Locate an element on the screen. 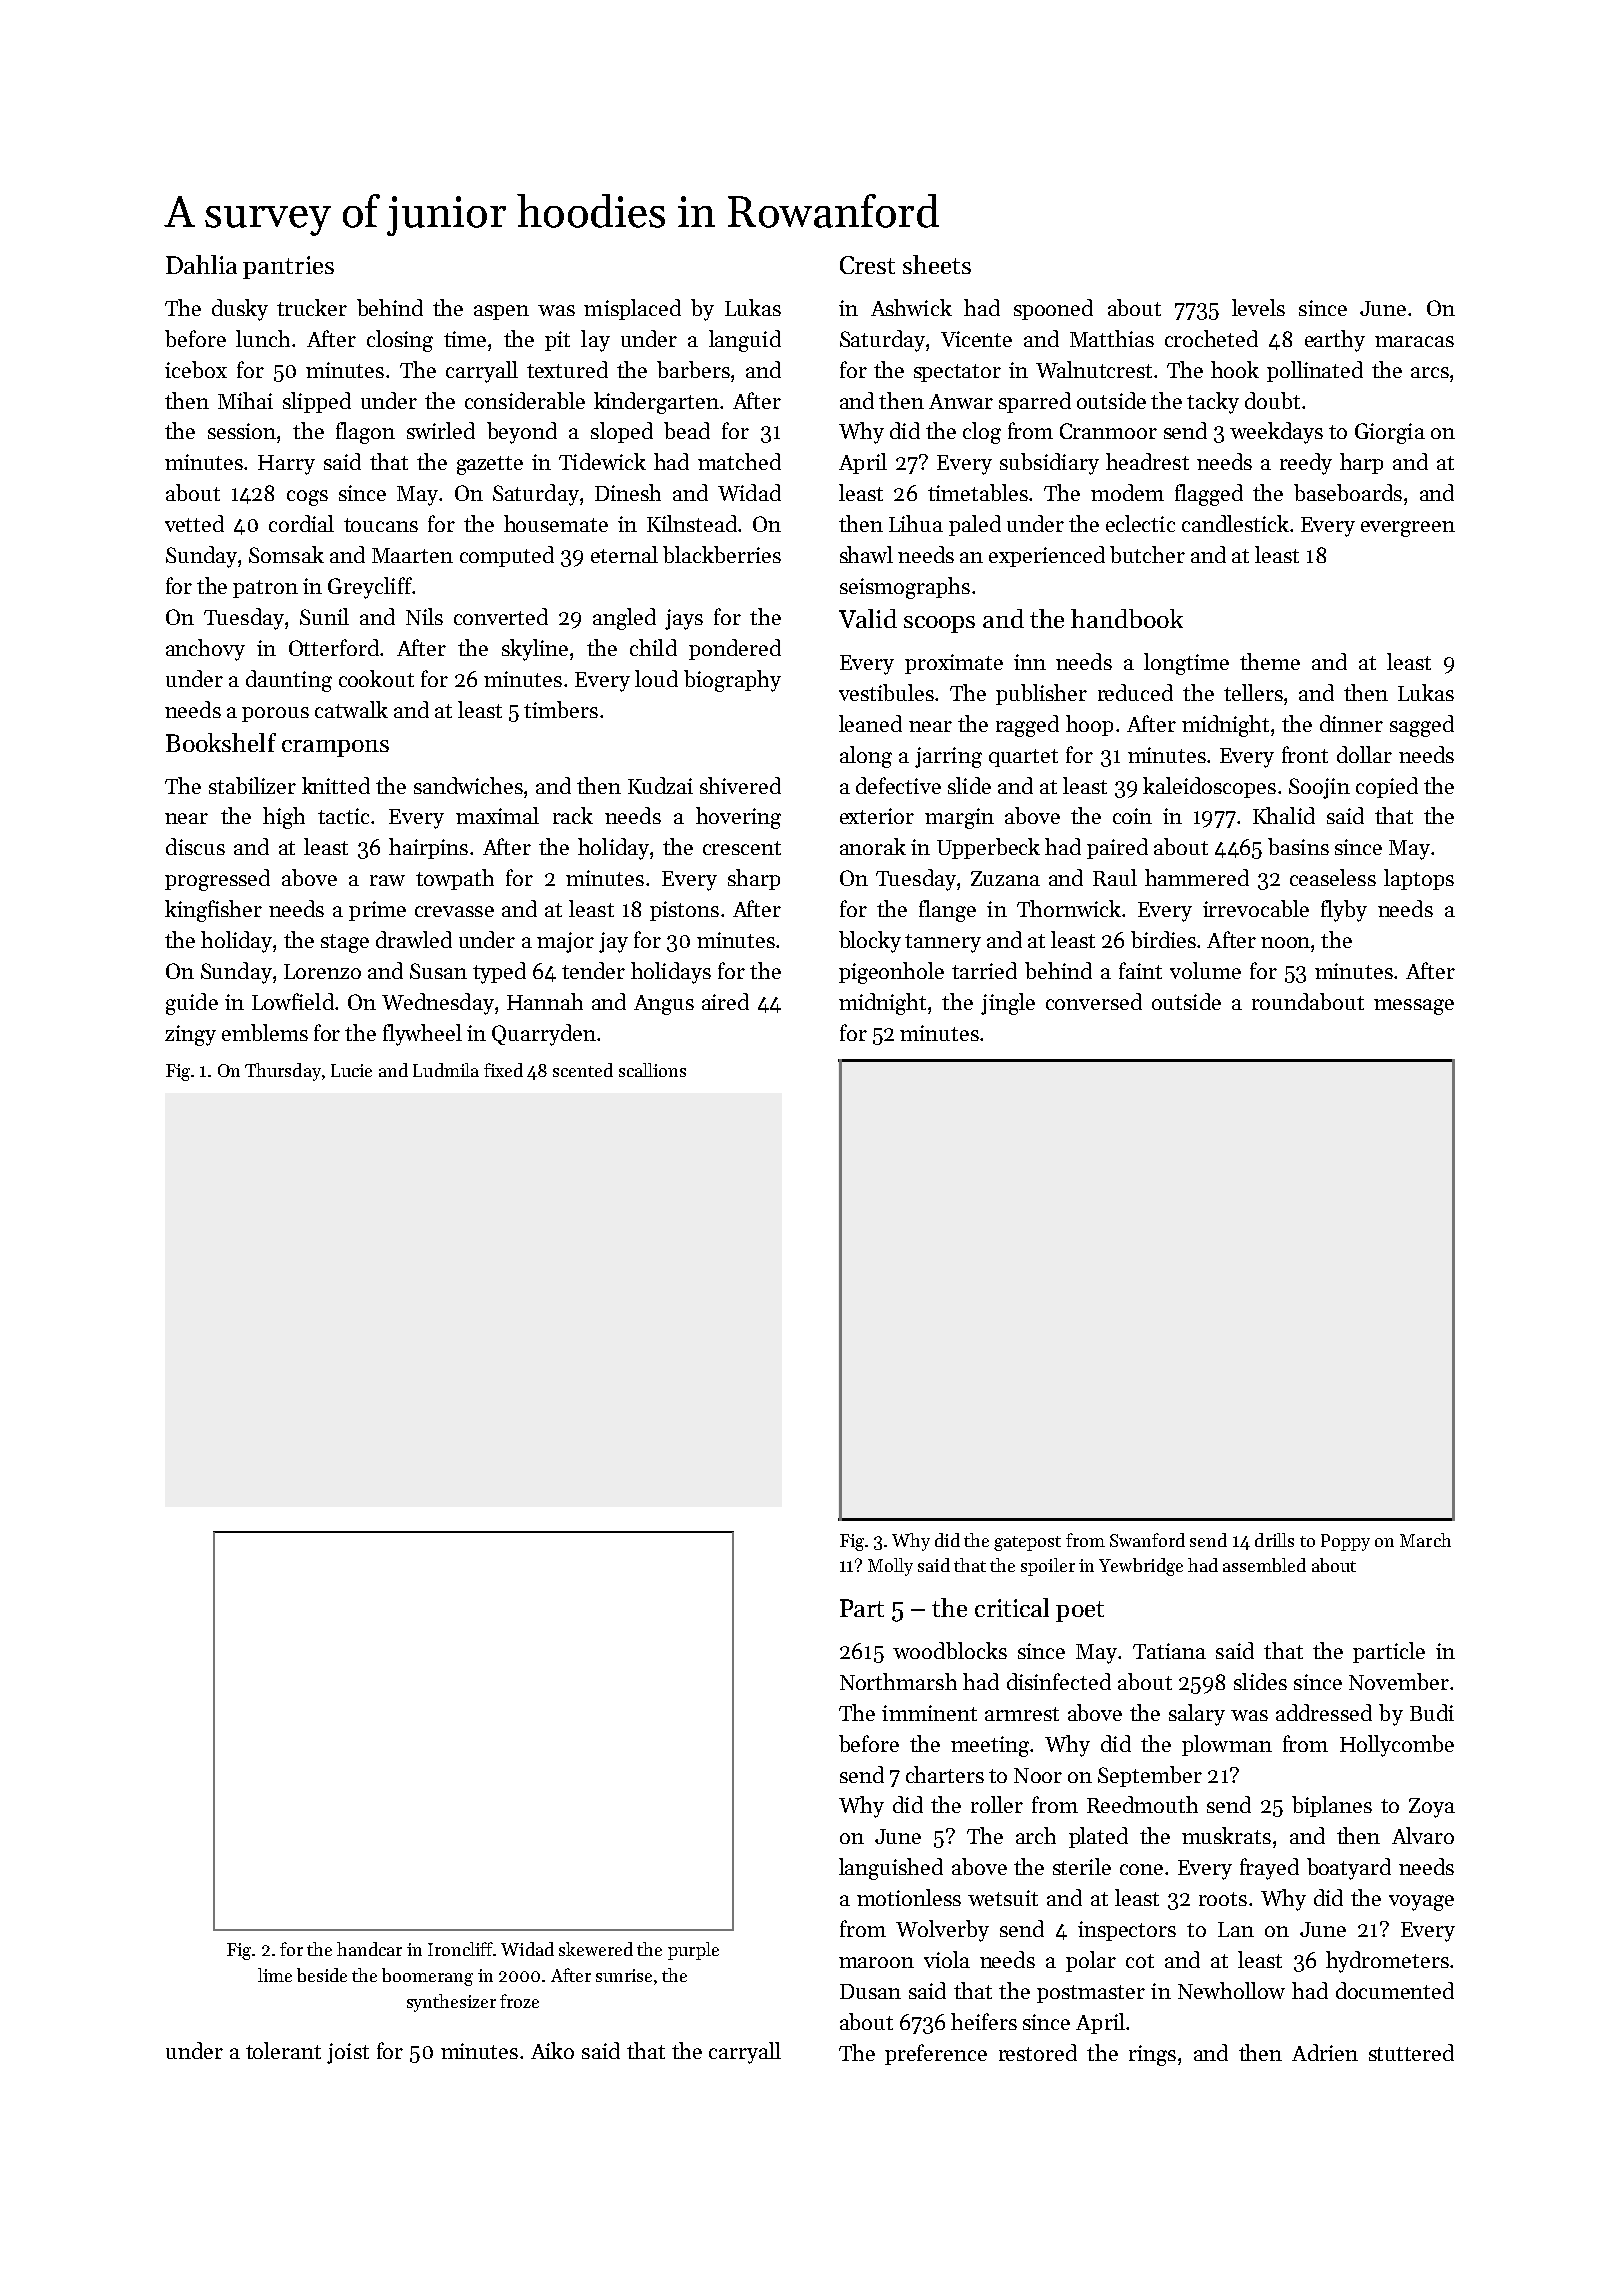 The image size is (1620, 2292). anchovy is located at coordinates (205, 650).
